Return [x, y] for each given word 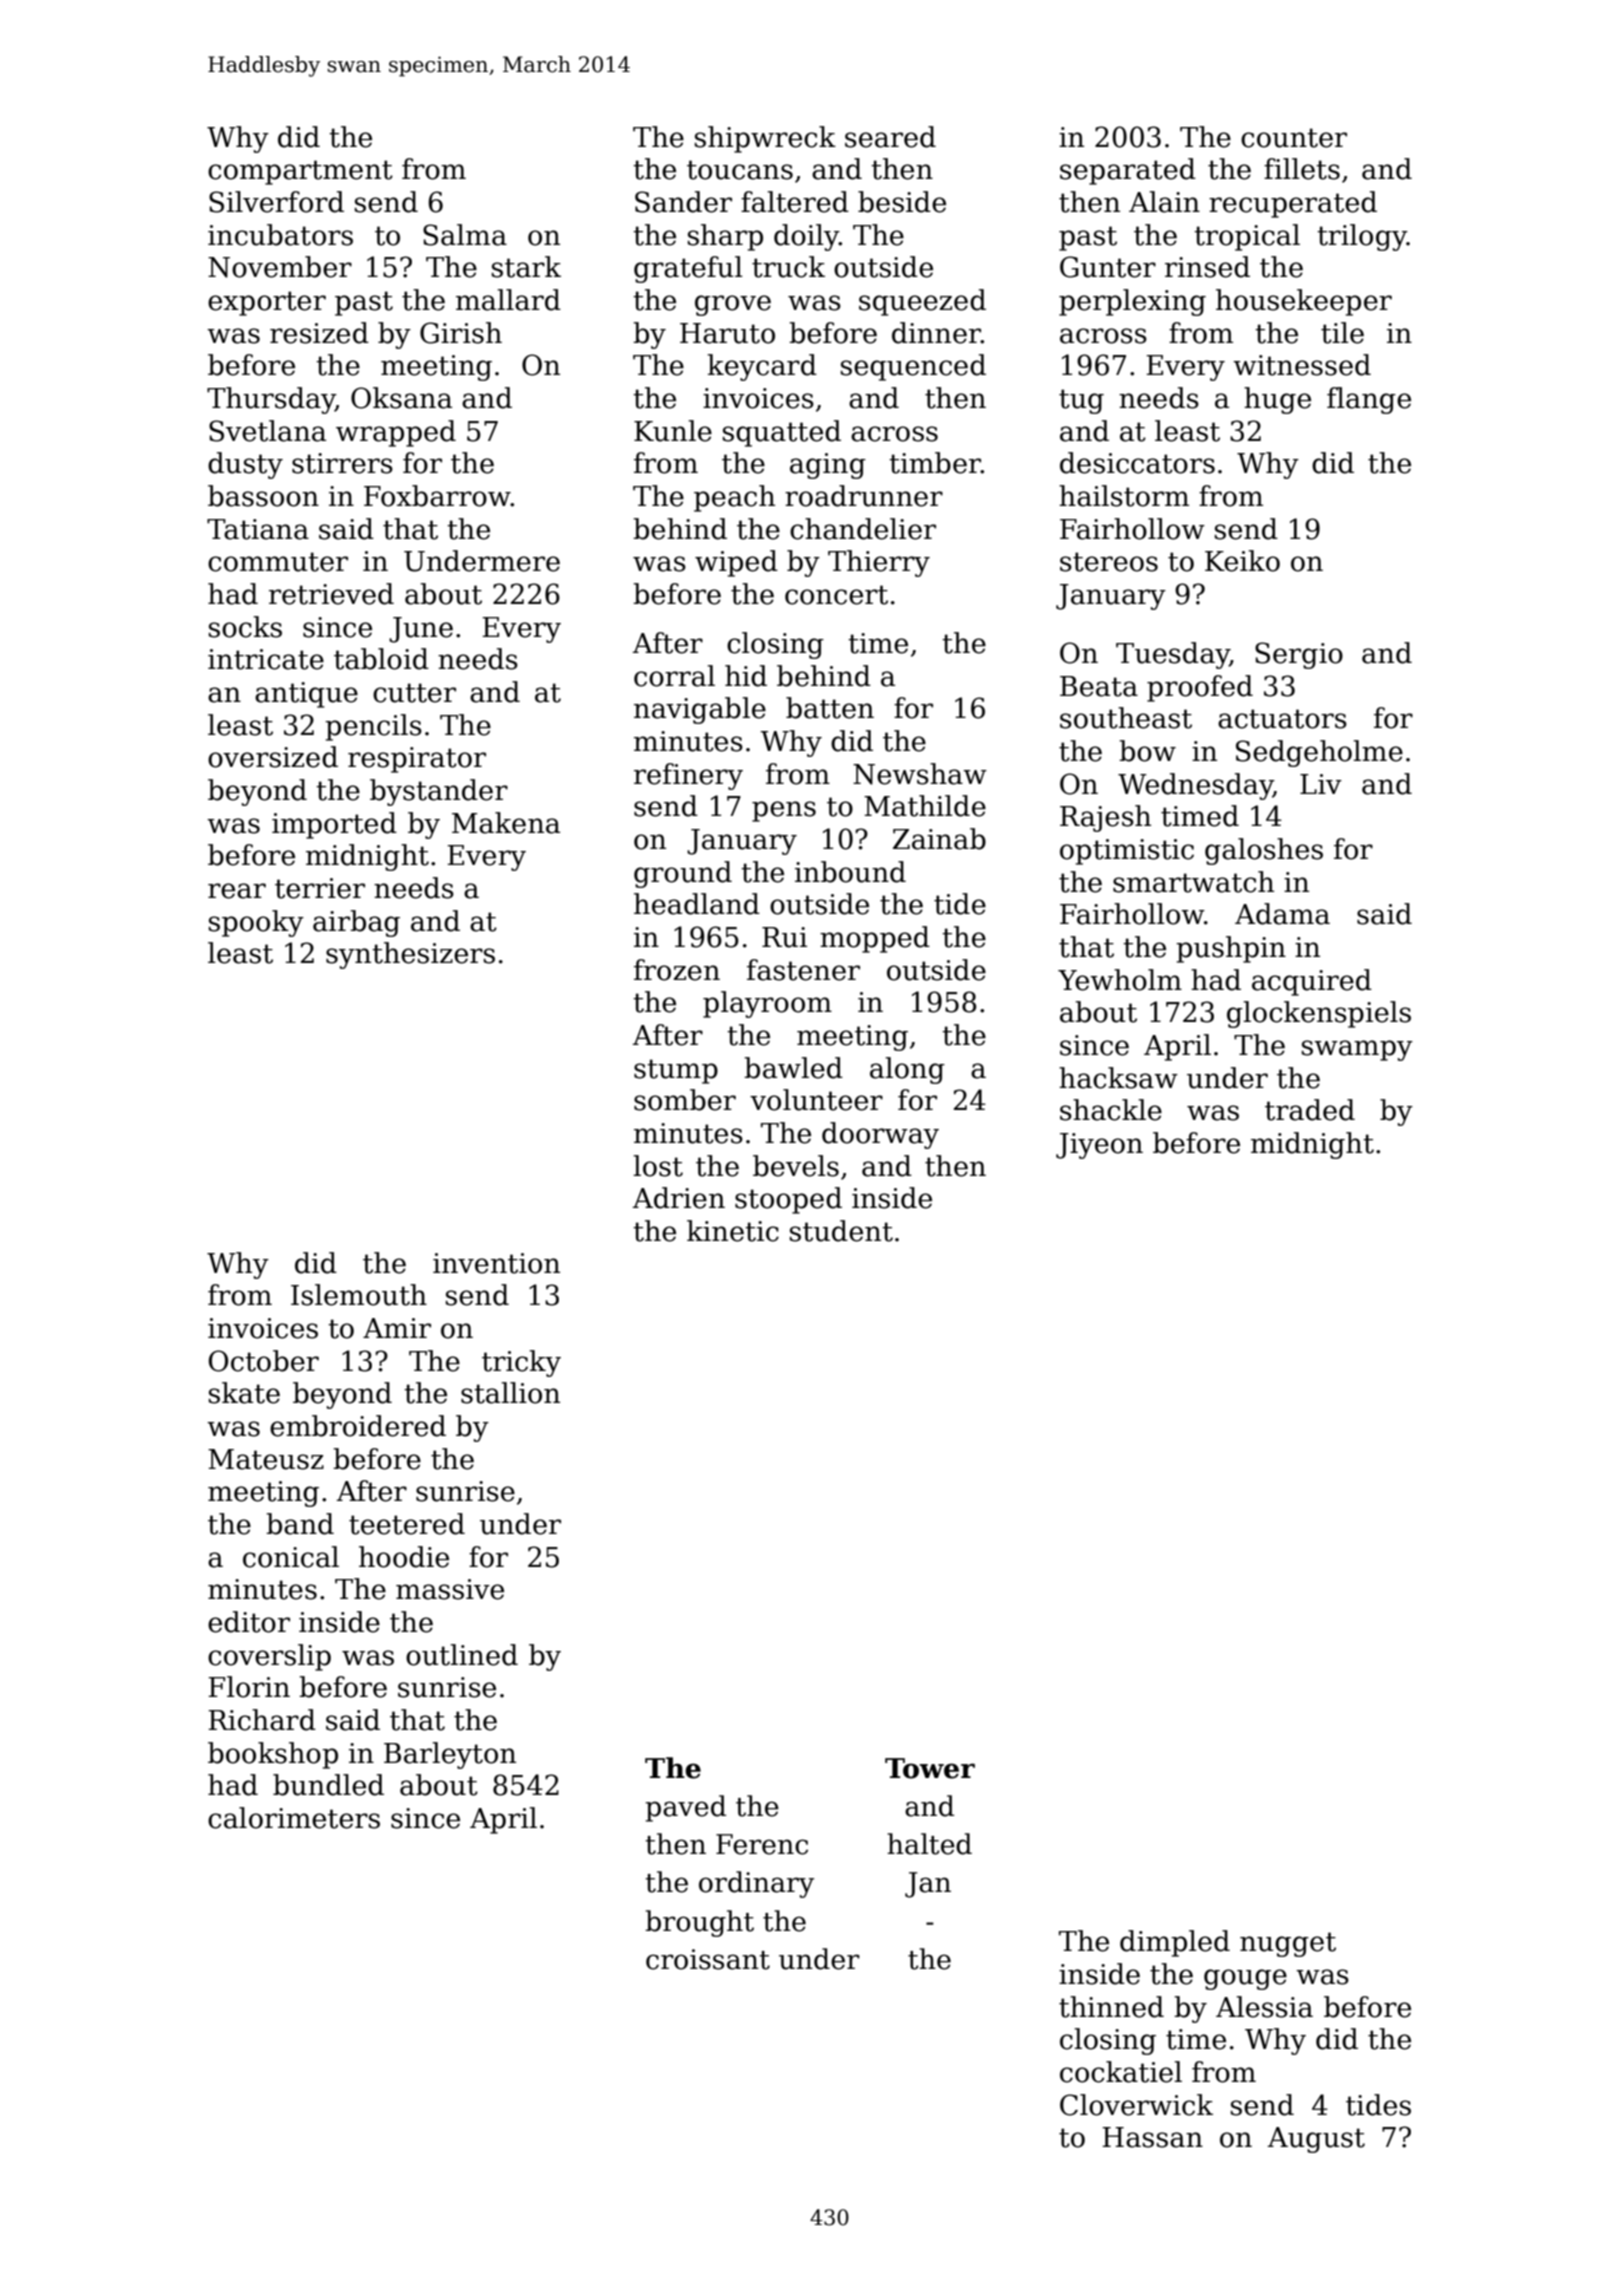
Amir [397, 1328]
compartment [300, 172]
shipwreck [765, 139]
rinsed [1207, 267]
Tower [930, 1768]
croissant [708, 1959]
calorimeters [294, 1818]
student [841, 1231]
